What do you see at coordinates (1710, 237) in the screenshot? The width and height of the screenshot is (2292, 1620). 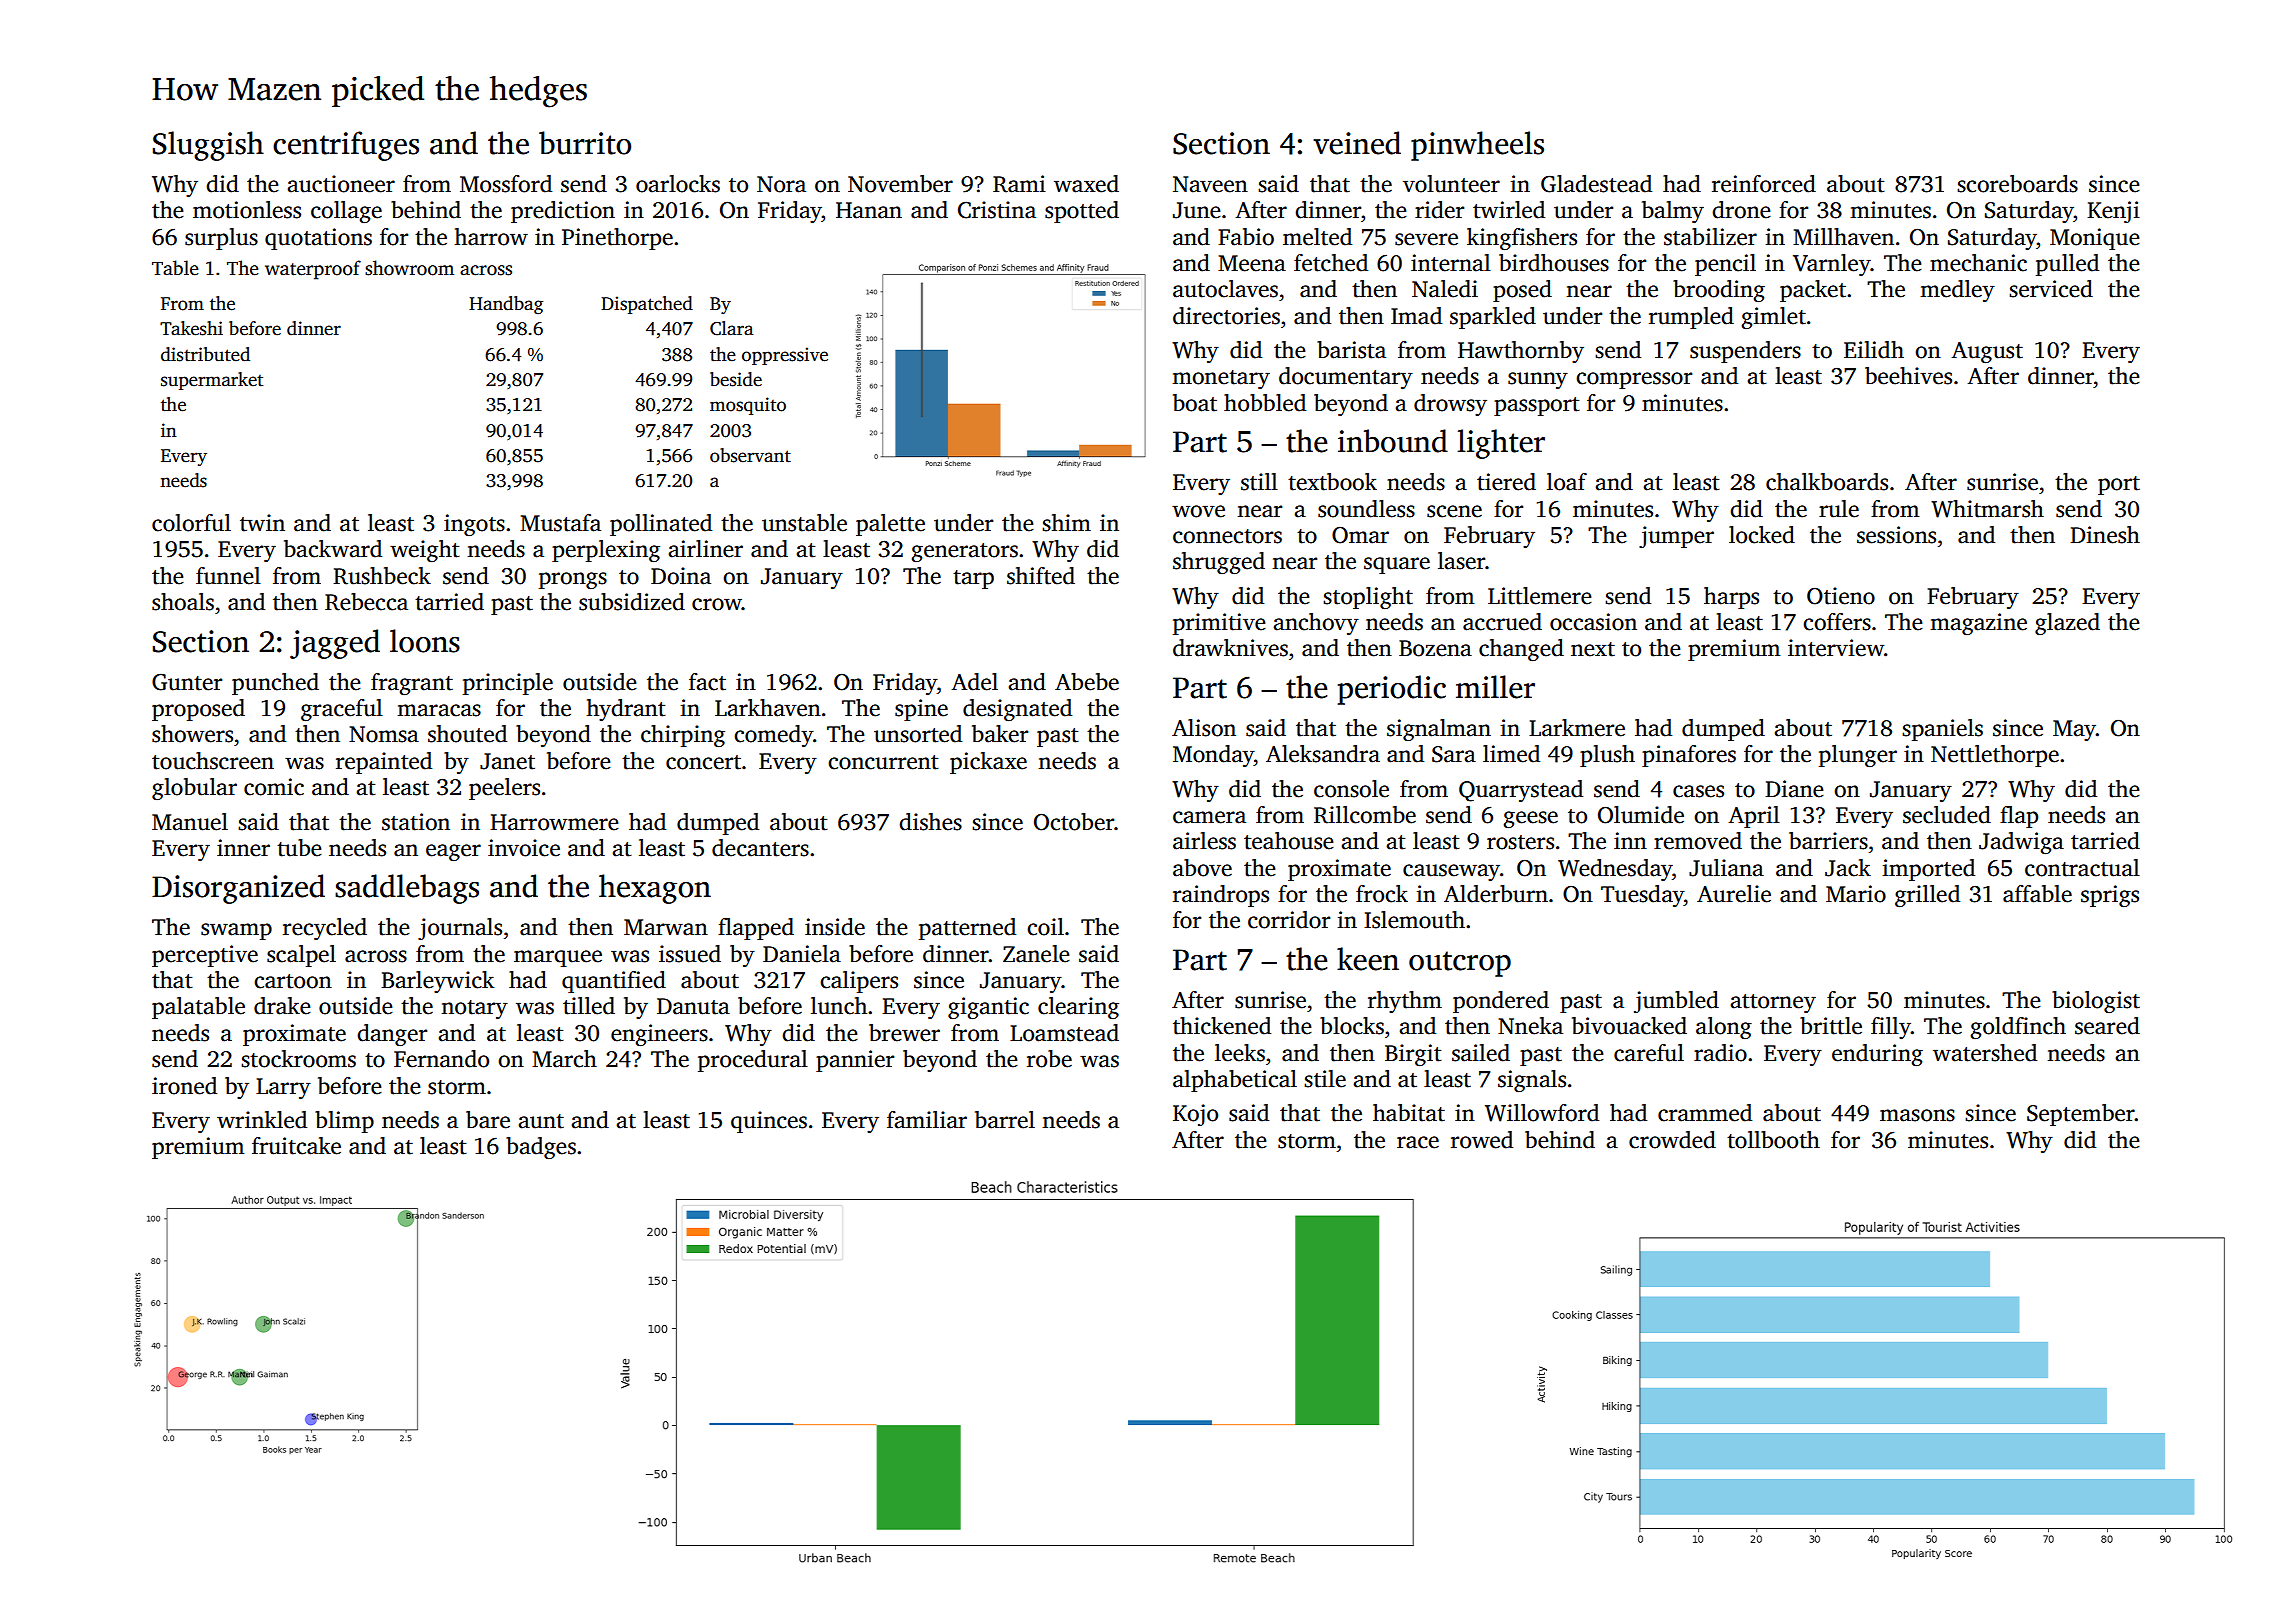 I see `stabilizer` at bounding box center [1710, 237].
